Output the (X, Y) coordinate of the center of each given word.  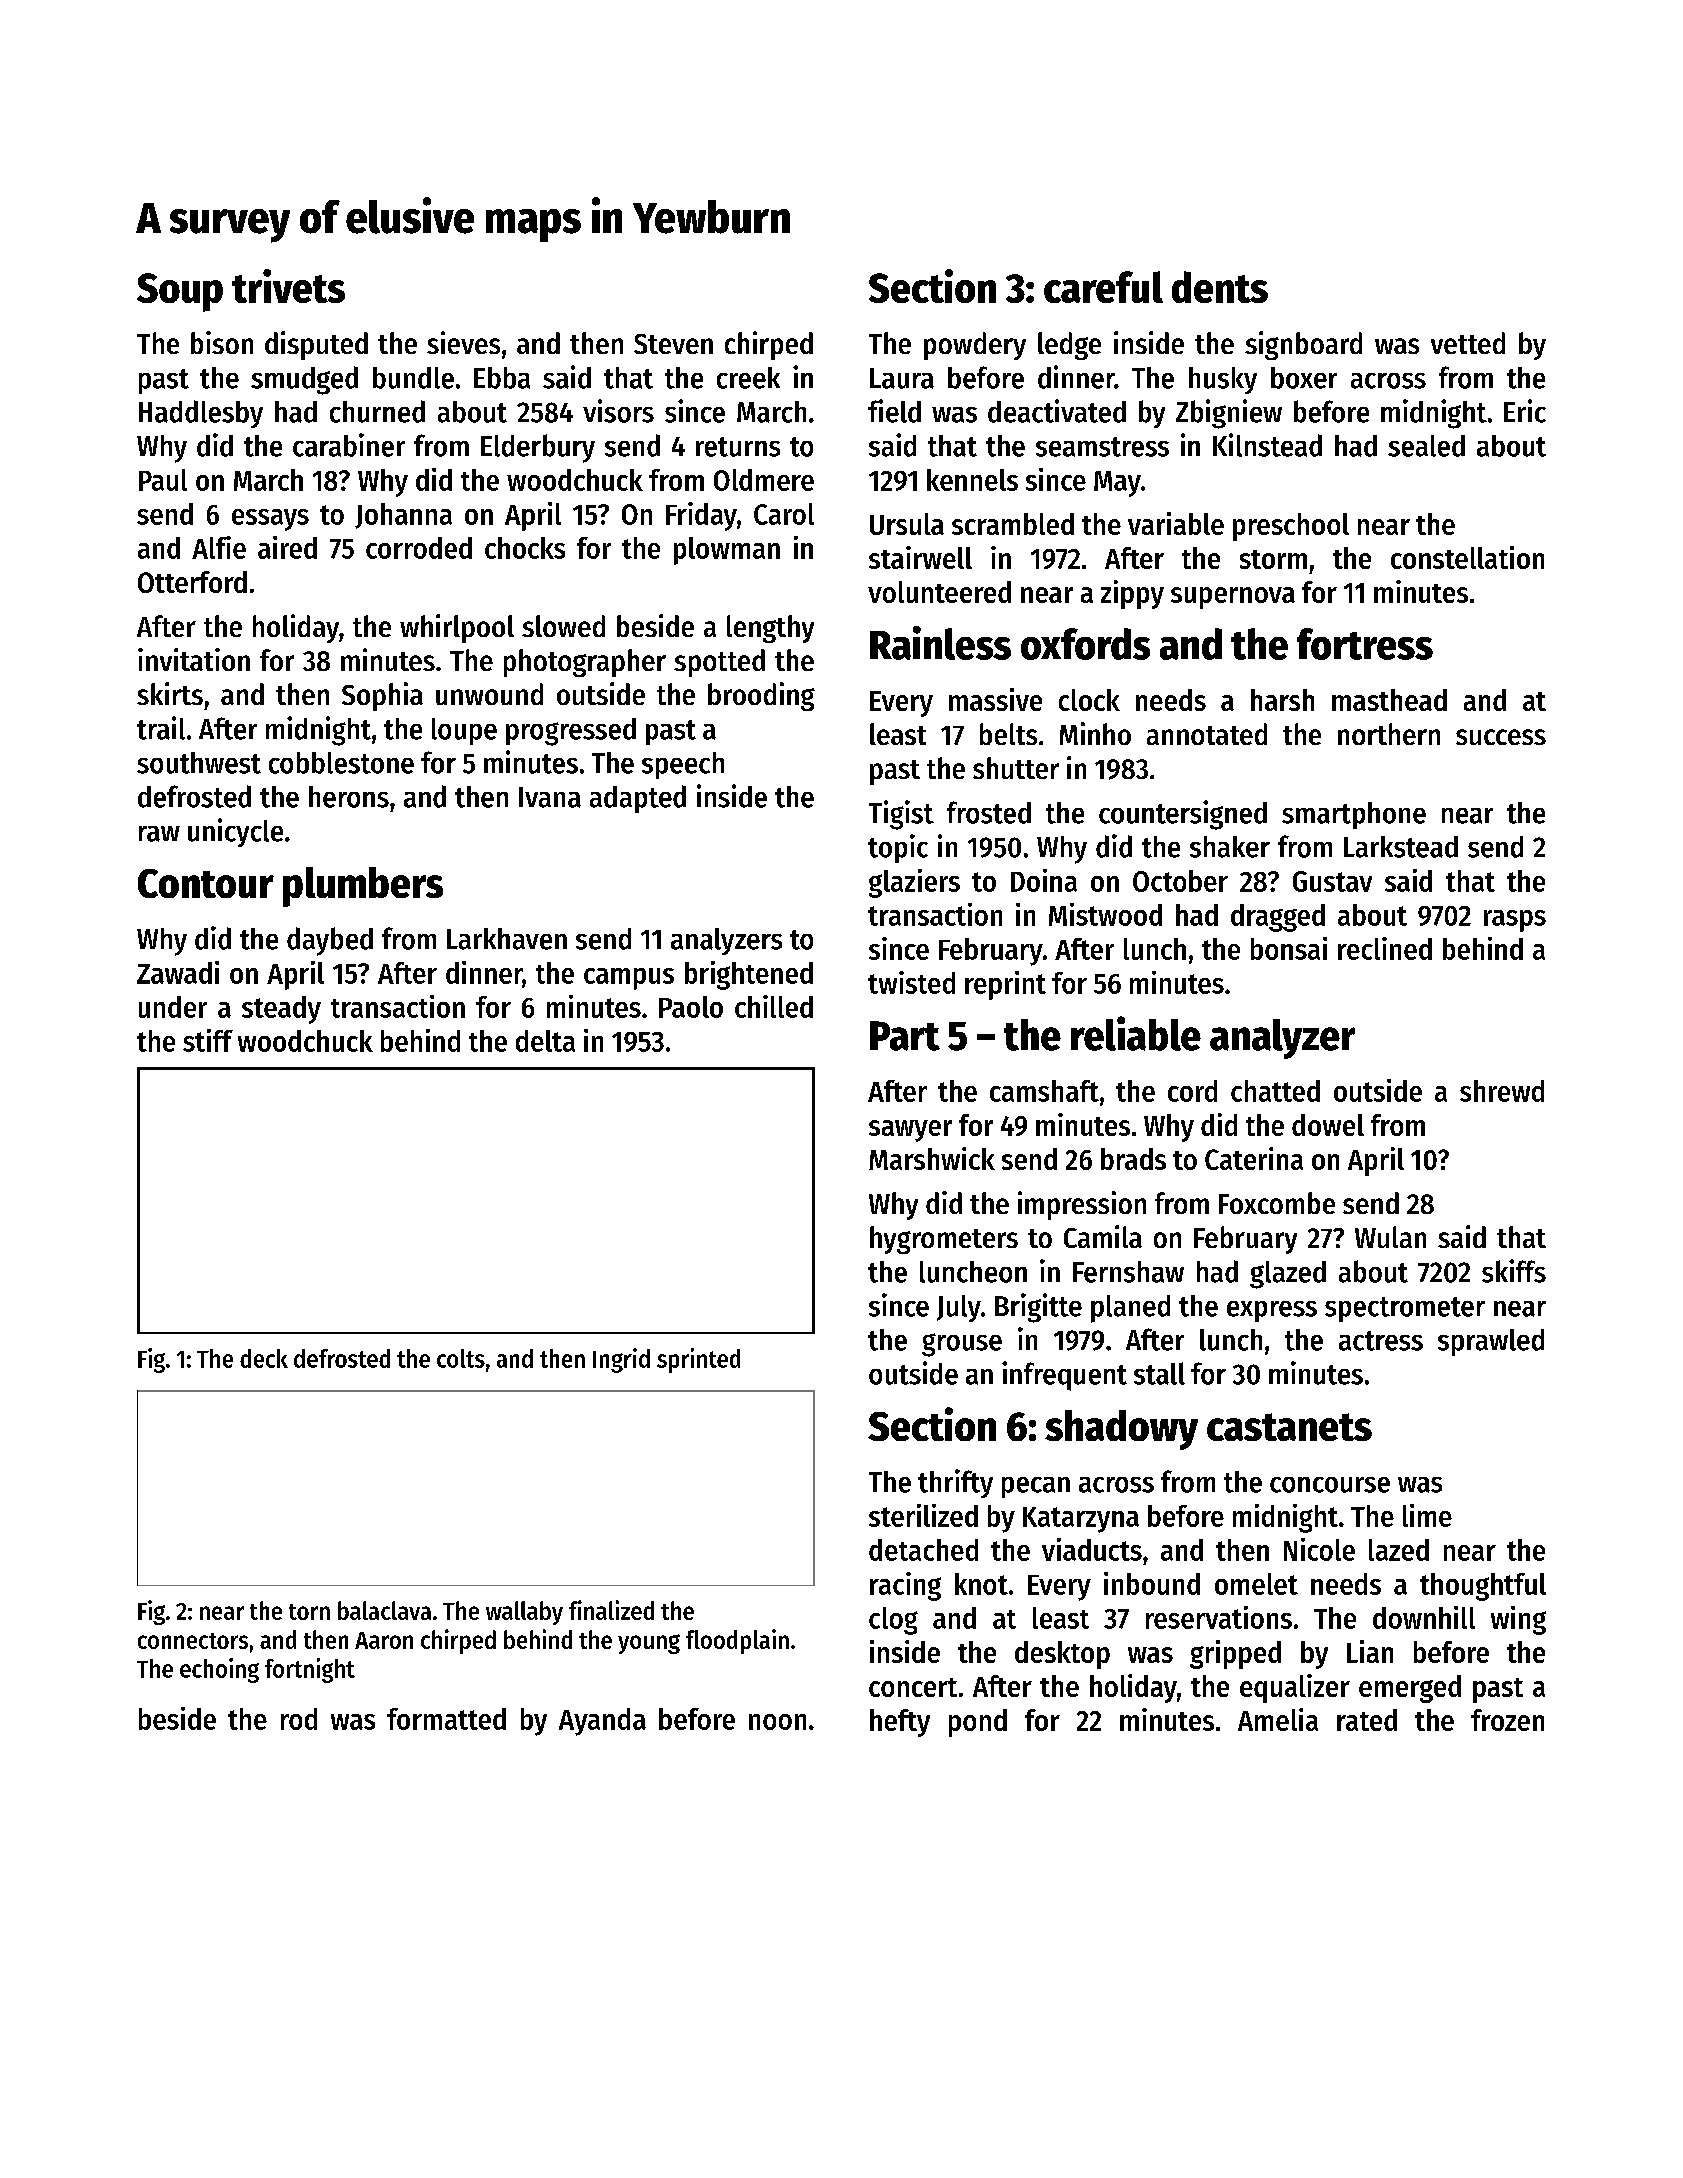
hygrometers (944, 1240)
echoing (219, 1670)
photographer (585, 663)
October (1180, 881)
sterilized (923, 1515)
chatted (1275, 1091)
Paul (163, 480)
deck (264, 1358)
